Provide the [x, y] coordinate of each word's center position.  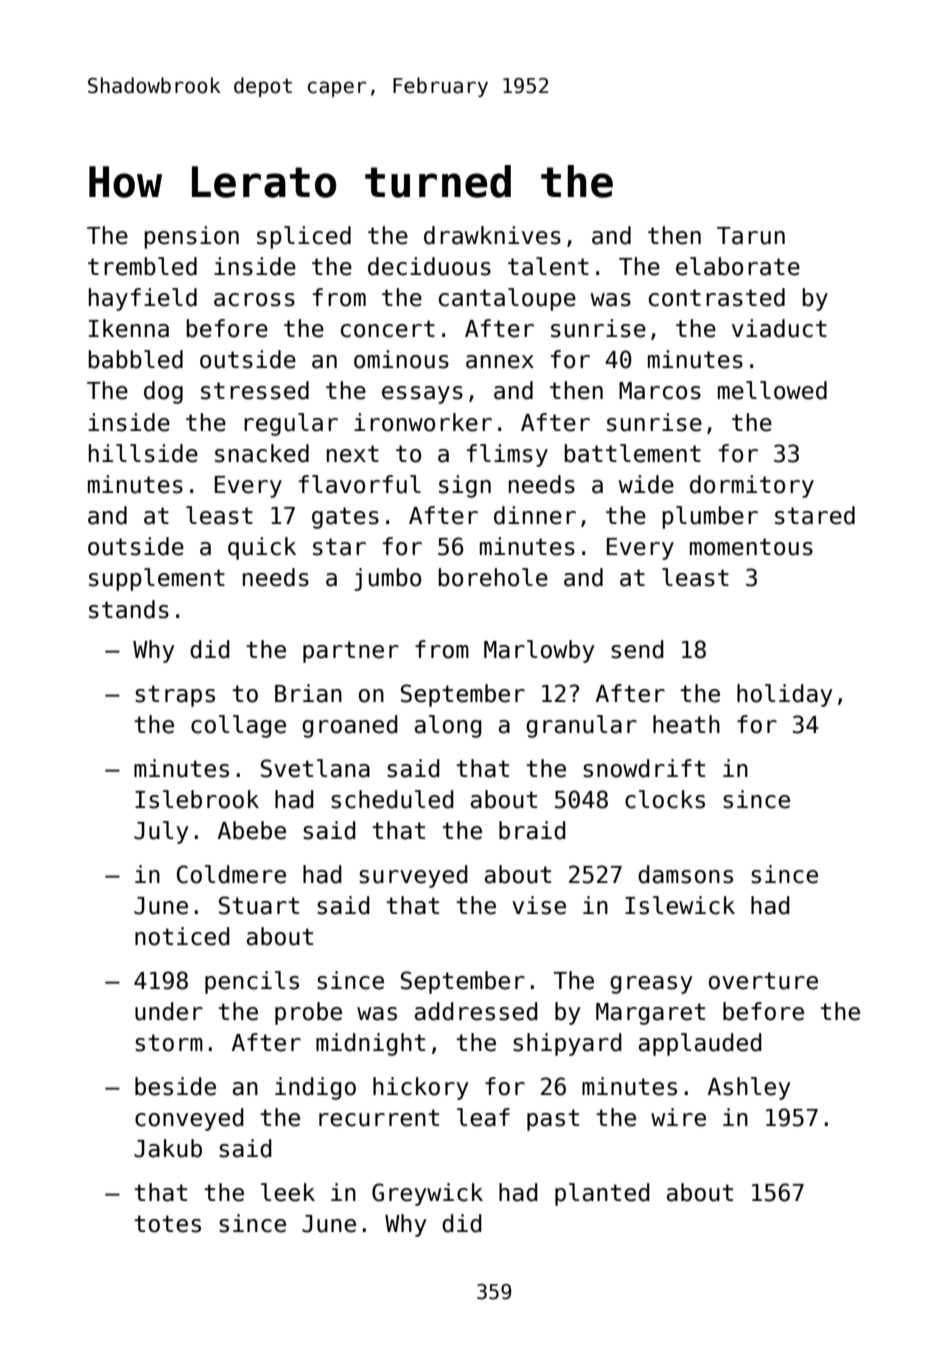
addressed [476, 1011]
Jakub [168, 1148]
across [254, 300]
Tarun [751, 236]
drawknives [492, 235]
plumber [710, 517]
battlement [633, 453]
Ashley [749, 1088]
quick [262, 548]
